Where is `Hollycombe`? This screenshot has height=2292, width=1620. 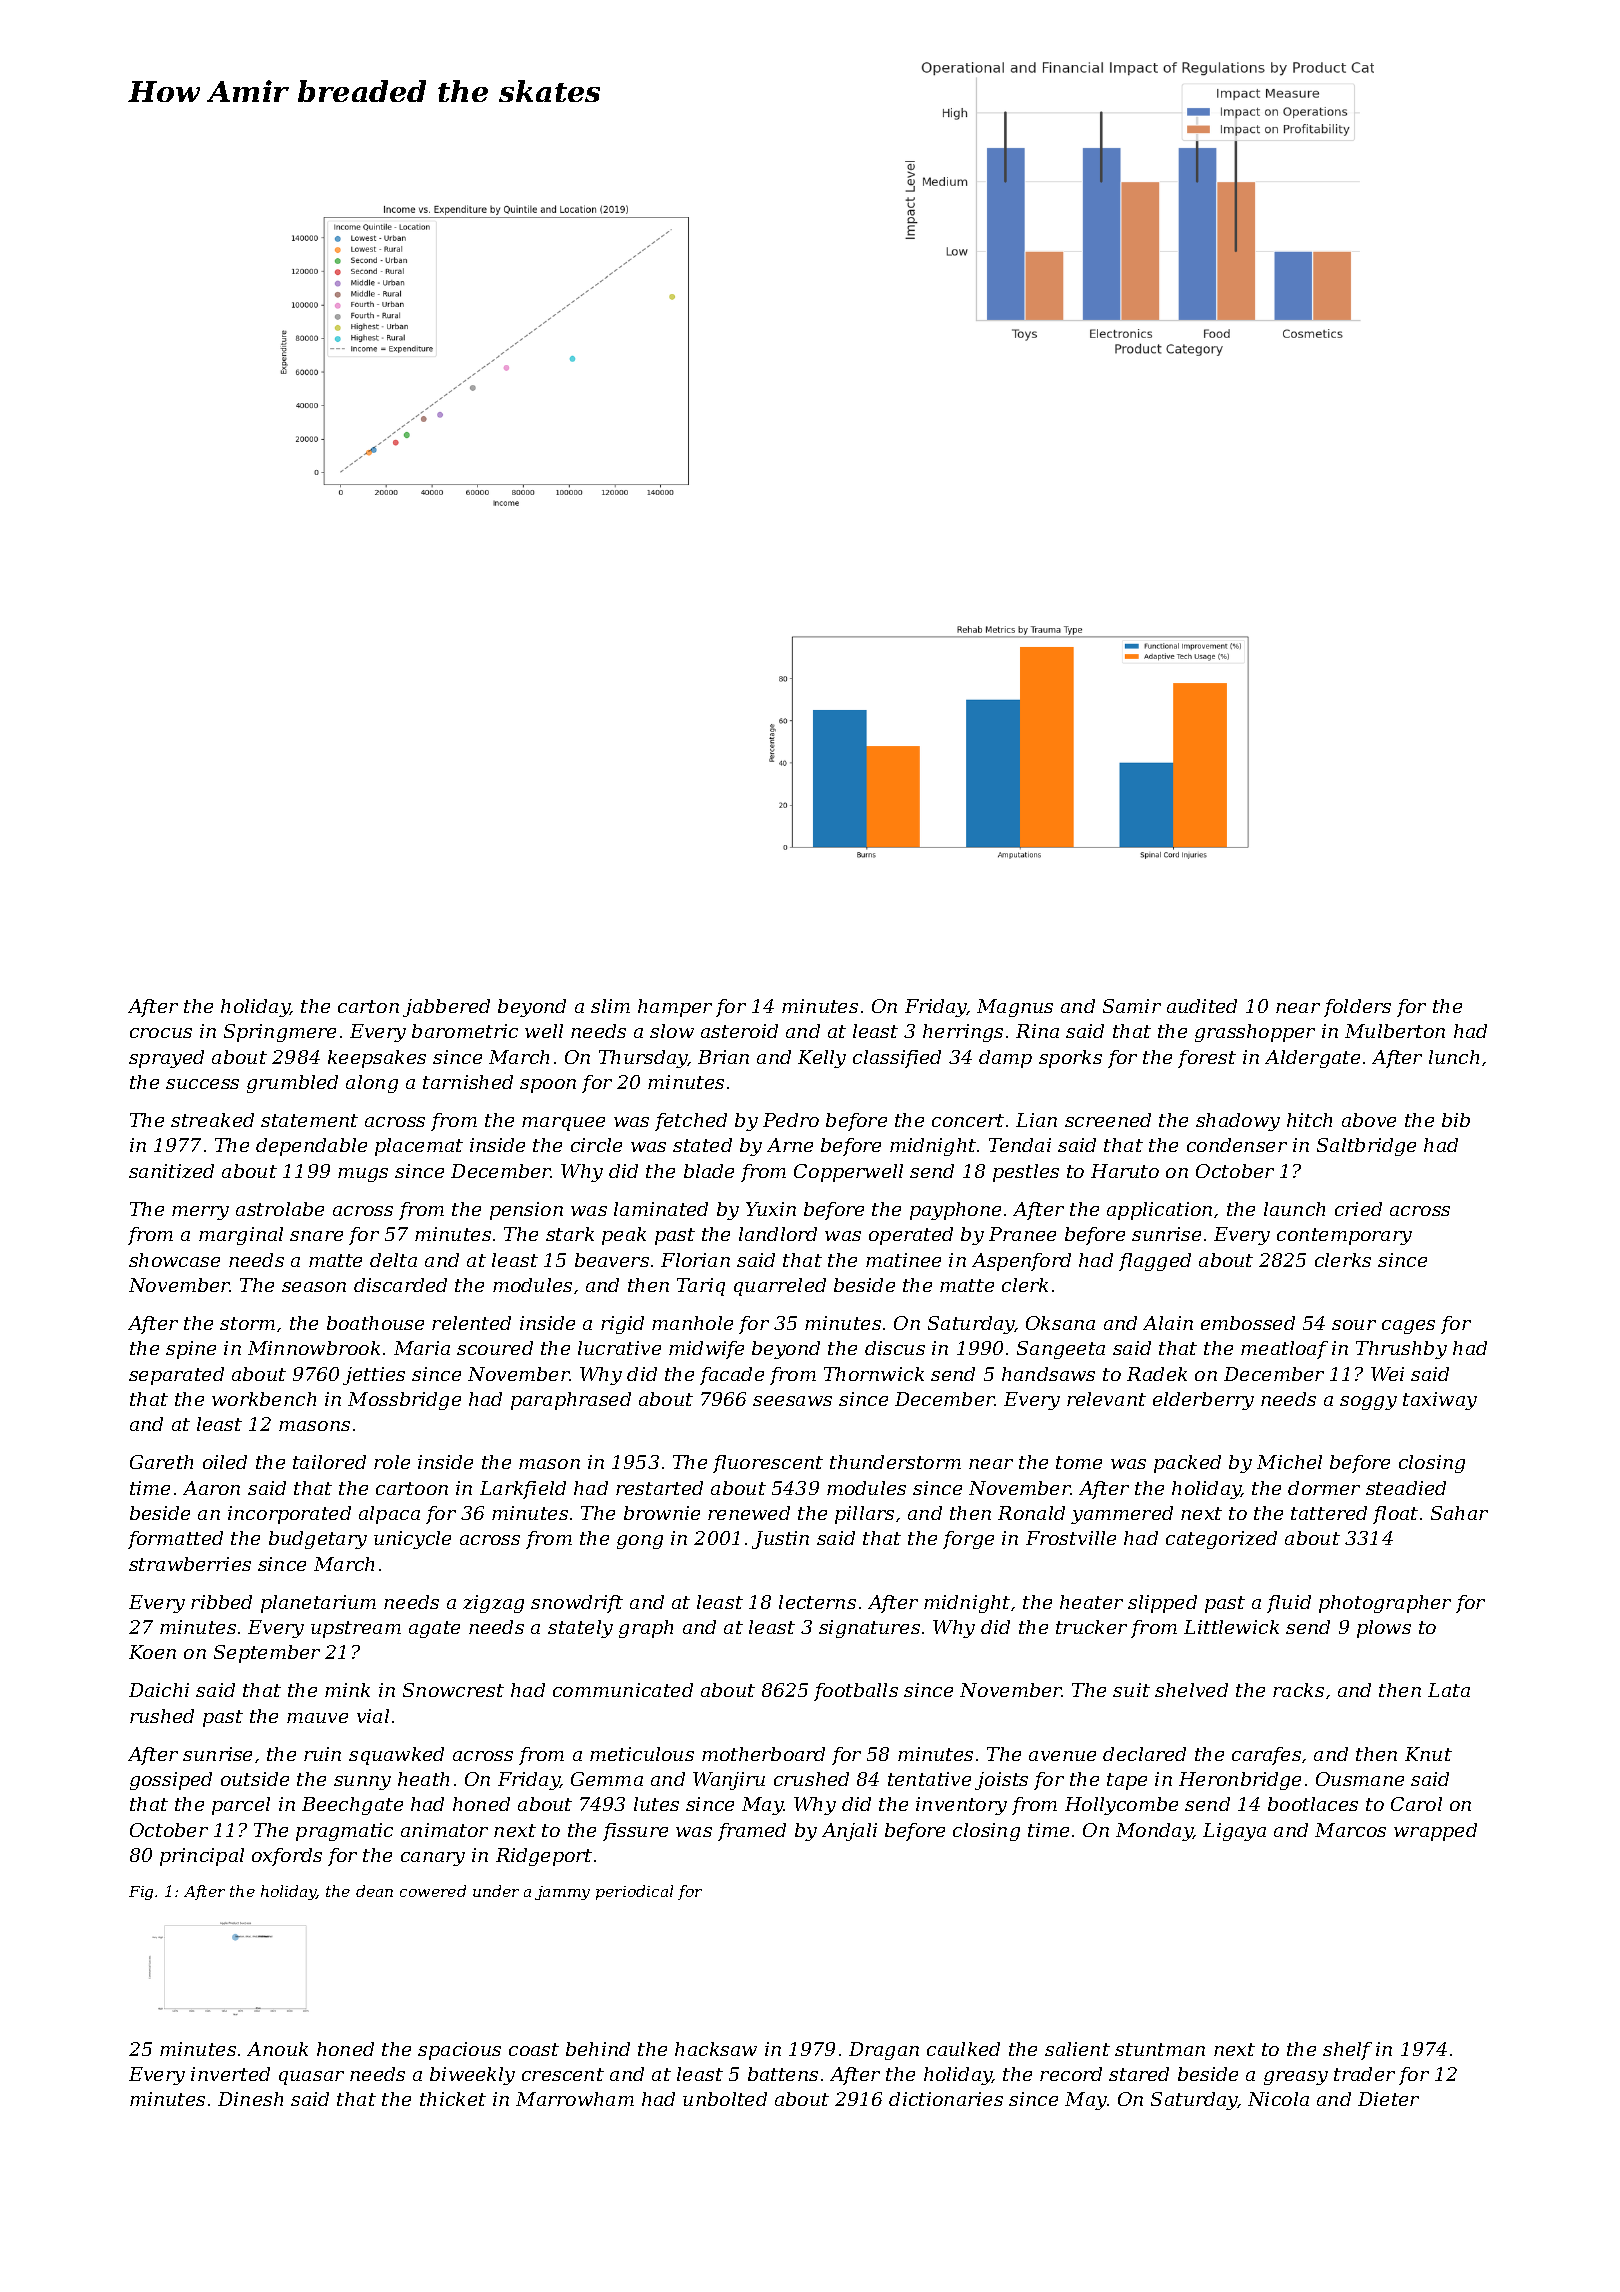 Hollycombe is located at coordinates (1121, 1806).
